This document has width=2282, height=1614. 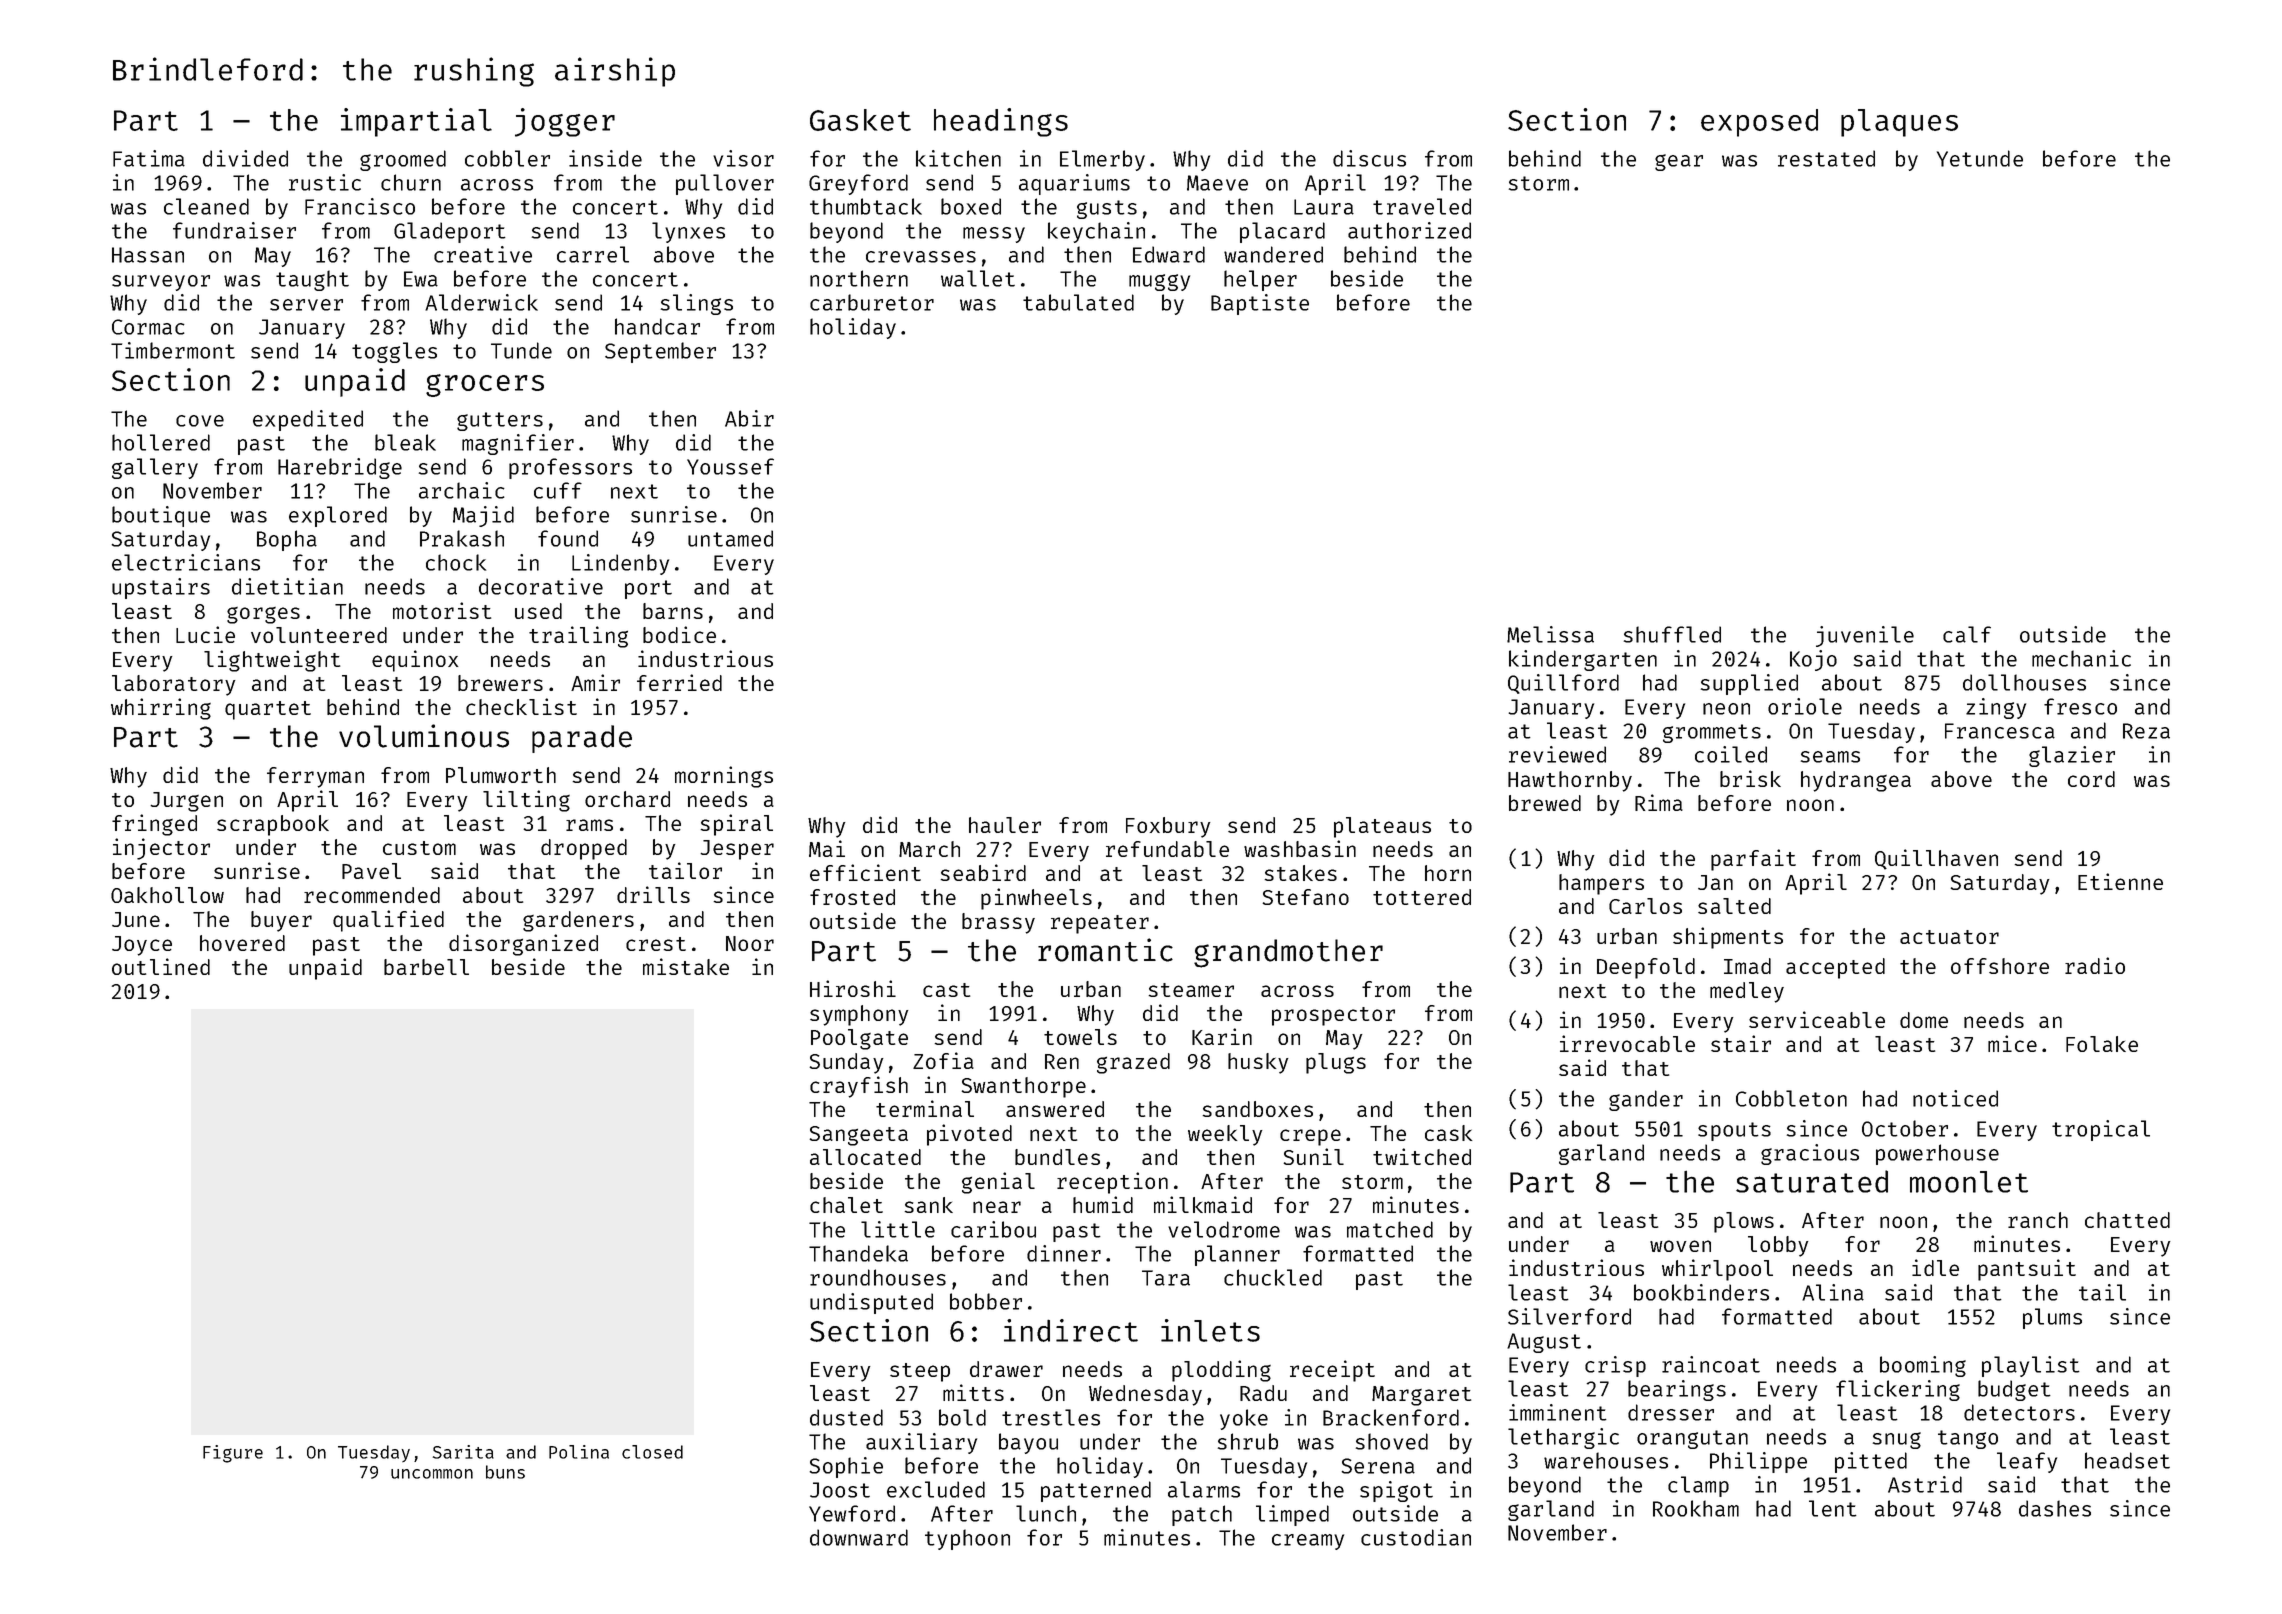 I want to click on bodice, so click(x=679, y=634).
